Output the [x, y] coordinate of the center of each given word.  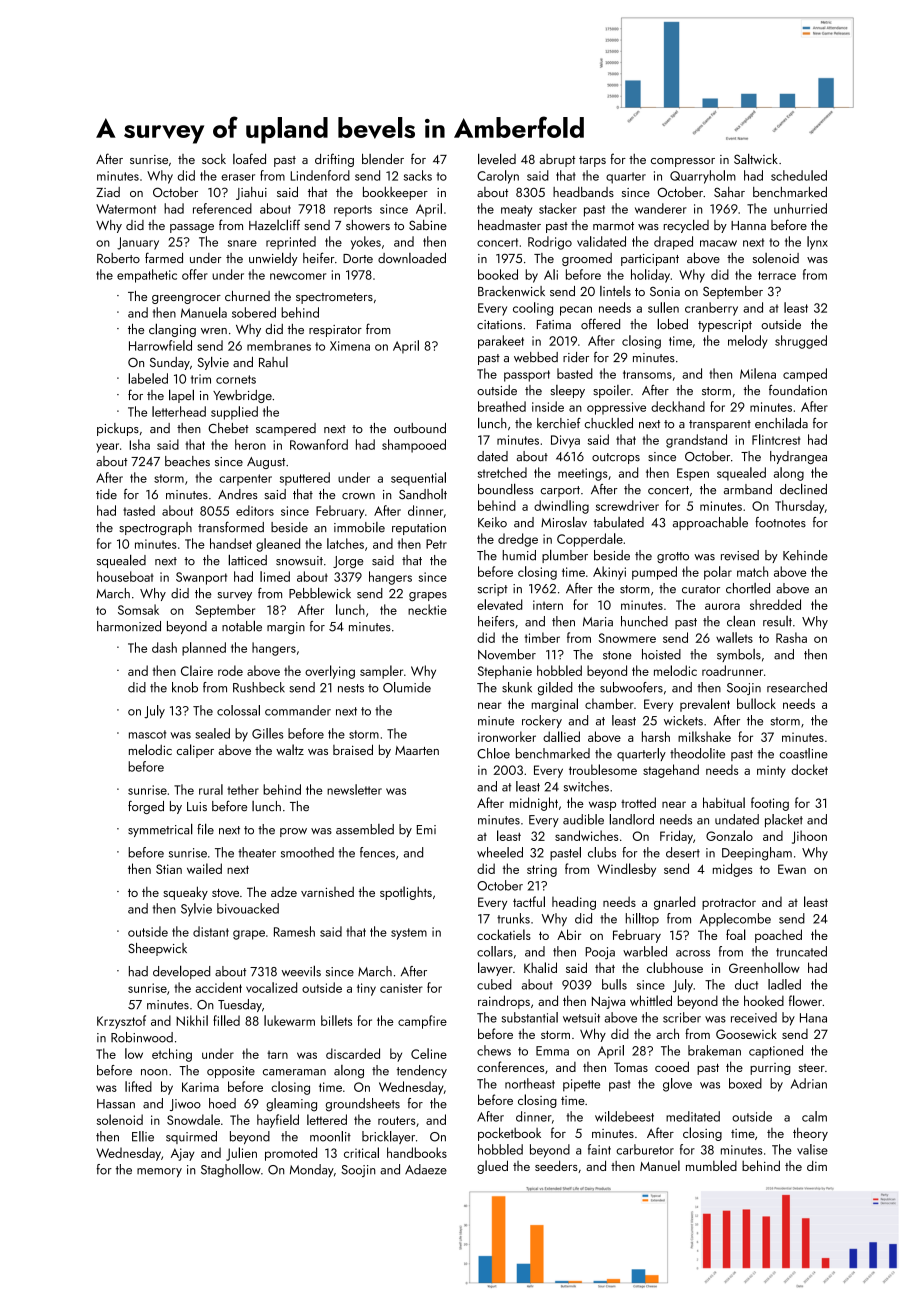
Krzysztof [121, 1022]
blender [383, 158]
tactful [529, 901]
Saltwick [756, 159]
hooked [764, 1000]
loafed [249, 158]
